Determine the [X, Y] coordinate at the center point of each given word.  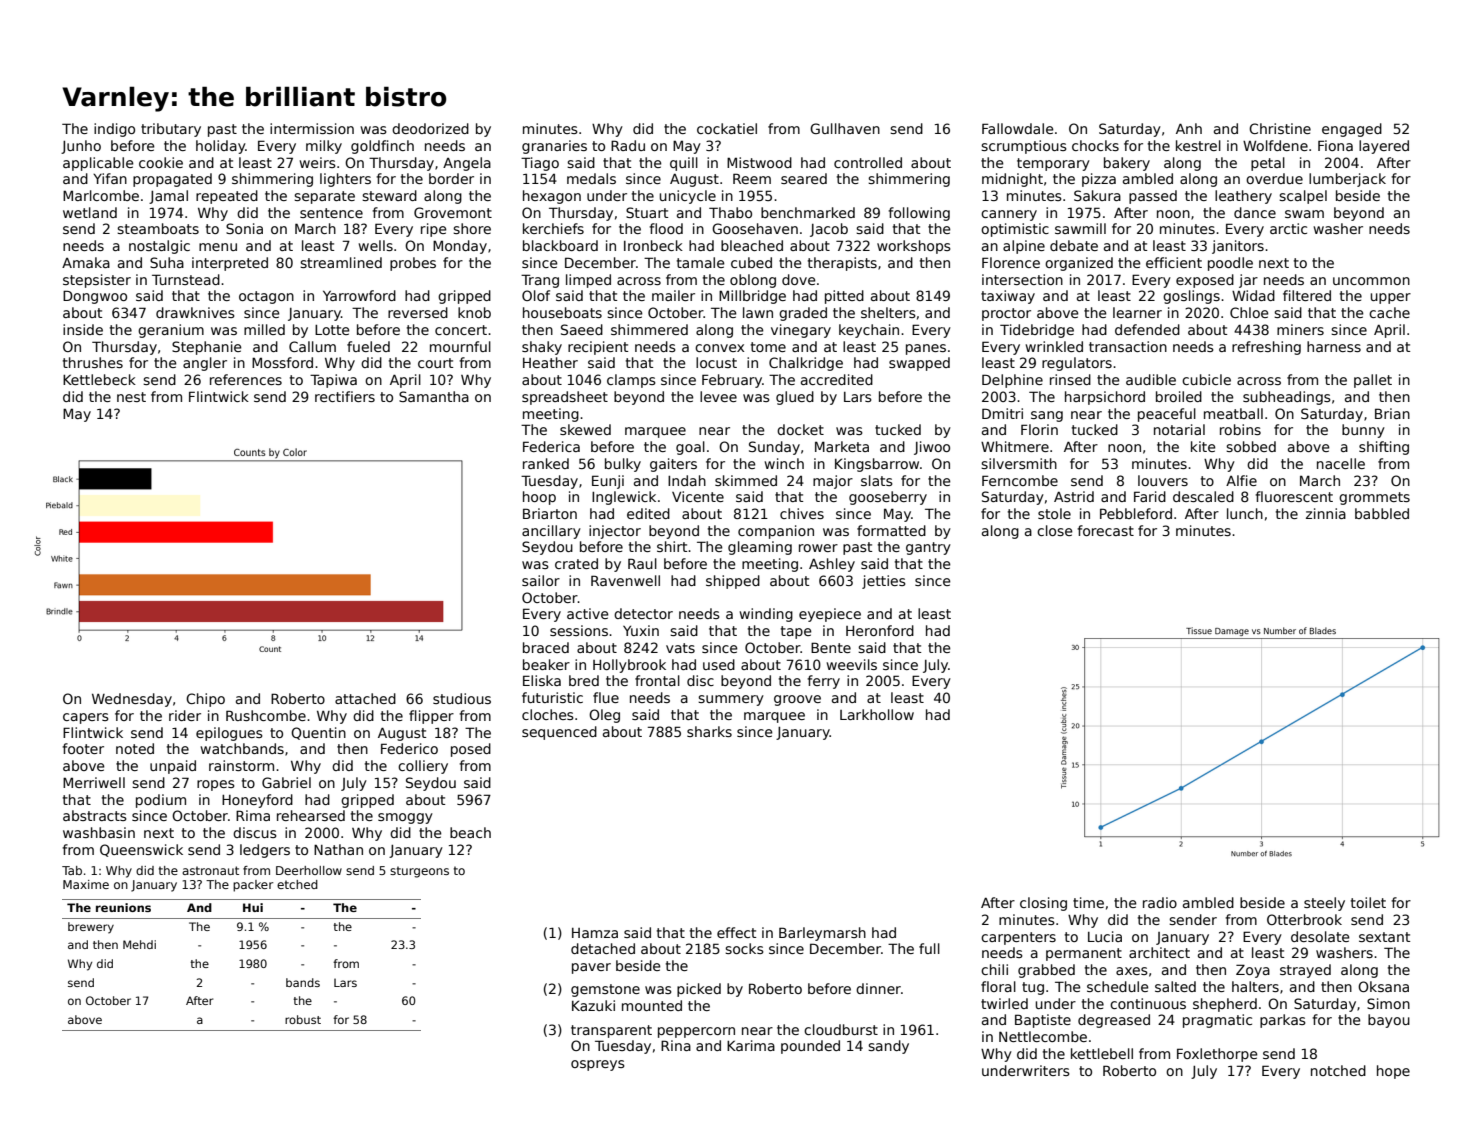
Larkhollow [877, 714]
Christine [1280, 128]
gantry [928, 548]
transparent [611, 1031]
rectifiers [345, 396]
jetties [884, 582]
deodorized [430, 128]
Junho [81, 147]
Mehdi [139, 944]
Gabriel [286, 782]
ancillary [551, 532]
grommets [1374, 498]
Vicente [698, 496]
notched [1338, 1070]
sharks [709, 731]
